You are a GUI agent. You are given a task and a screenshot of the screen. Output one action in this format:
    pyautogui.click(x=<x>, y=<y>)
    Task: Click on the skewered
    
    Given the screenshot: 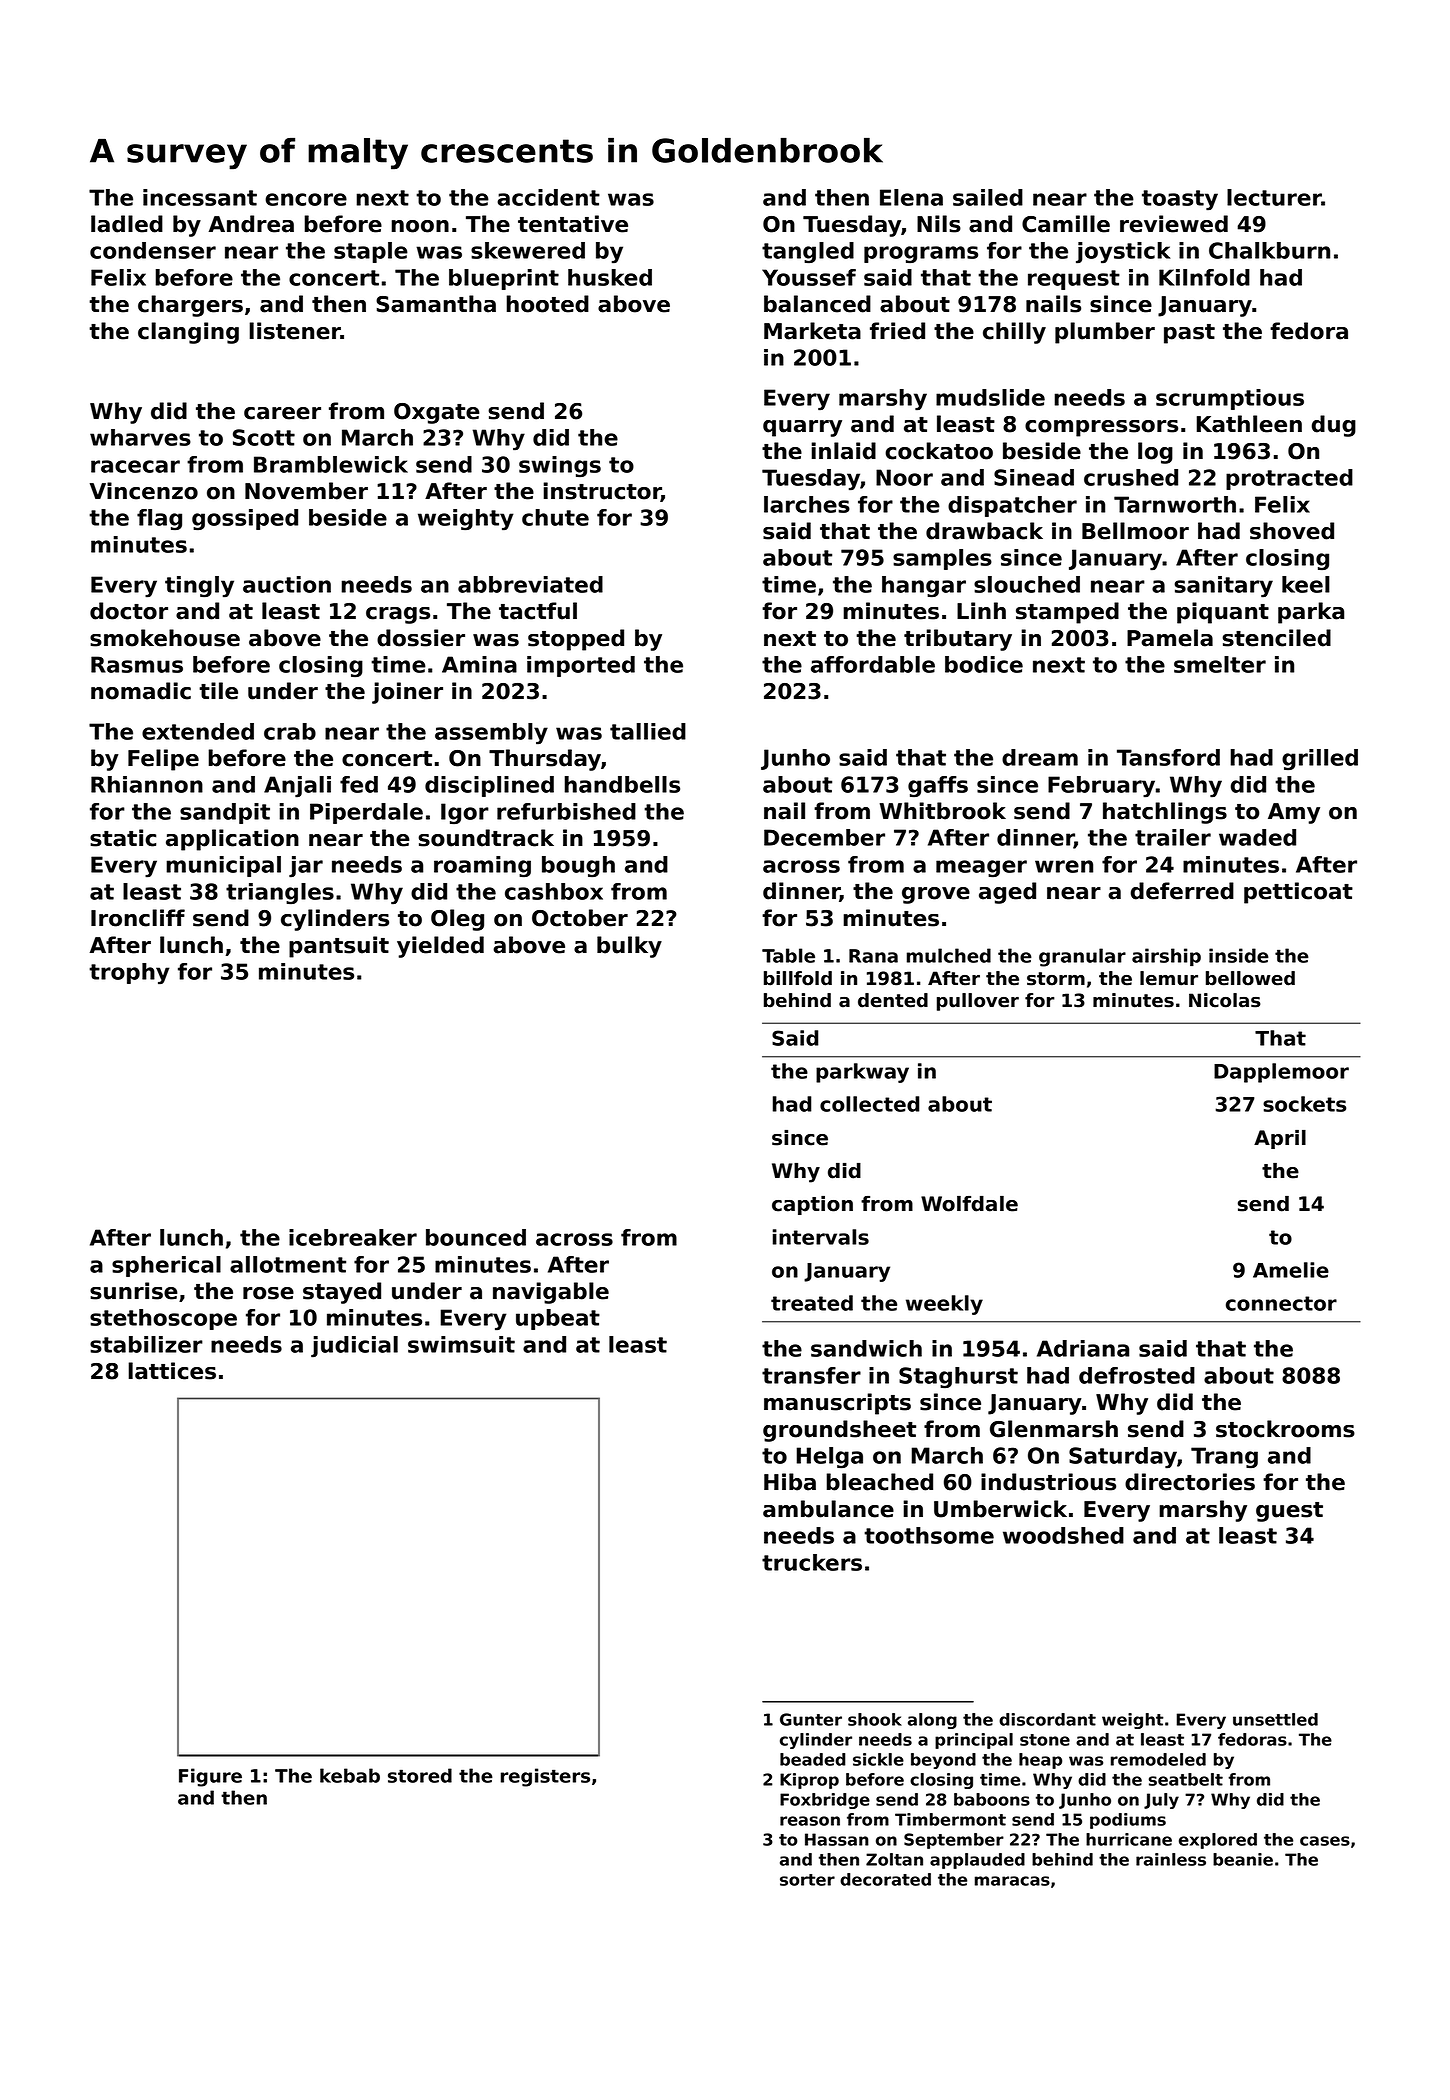 What is the action you would take?
    pyautogui.click(x=528, y=250)
